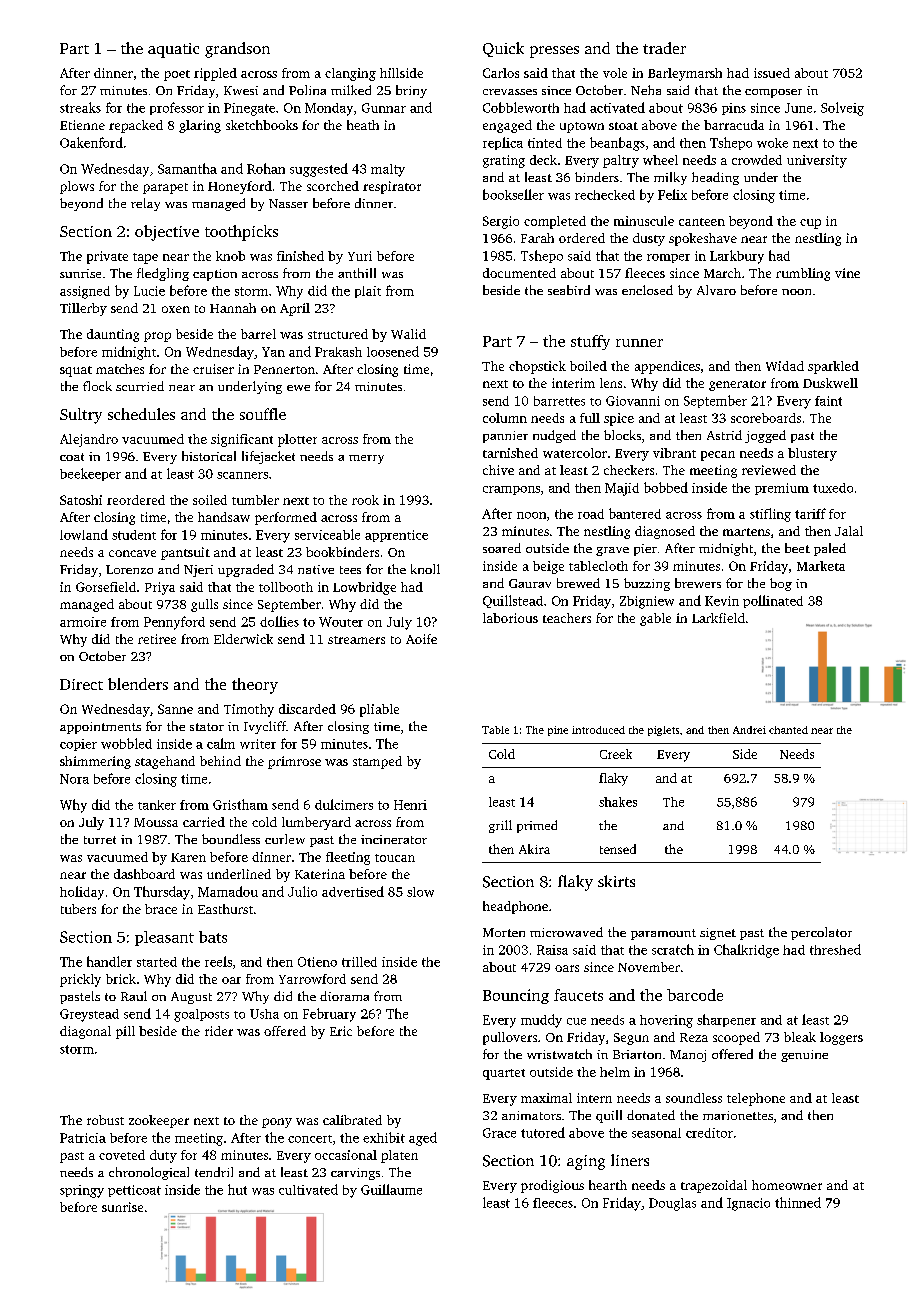 The image size is (924, 1308). Describe the element at coordinates (664, 48) in the image. I see `trader` at that location.
